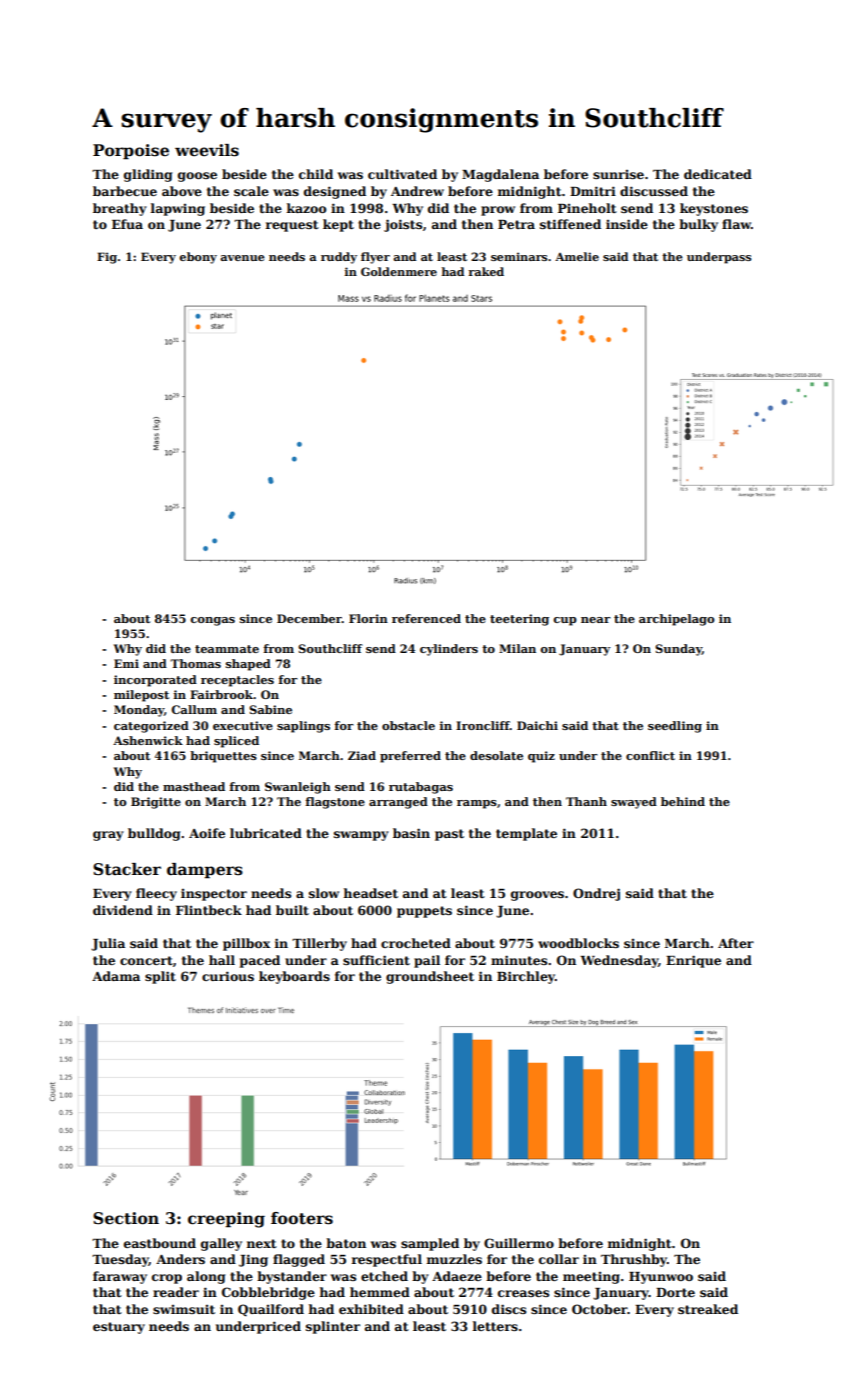 The height and width of the document is (1400, 849). Describe the element at coordinates (500, 175) in the document. I see `Magdalena` at that location.
